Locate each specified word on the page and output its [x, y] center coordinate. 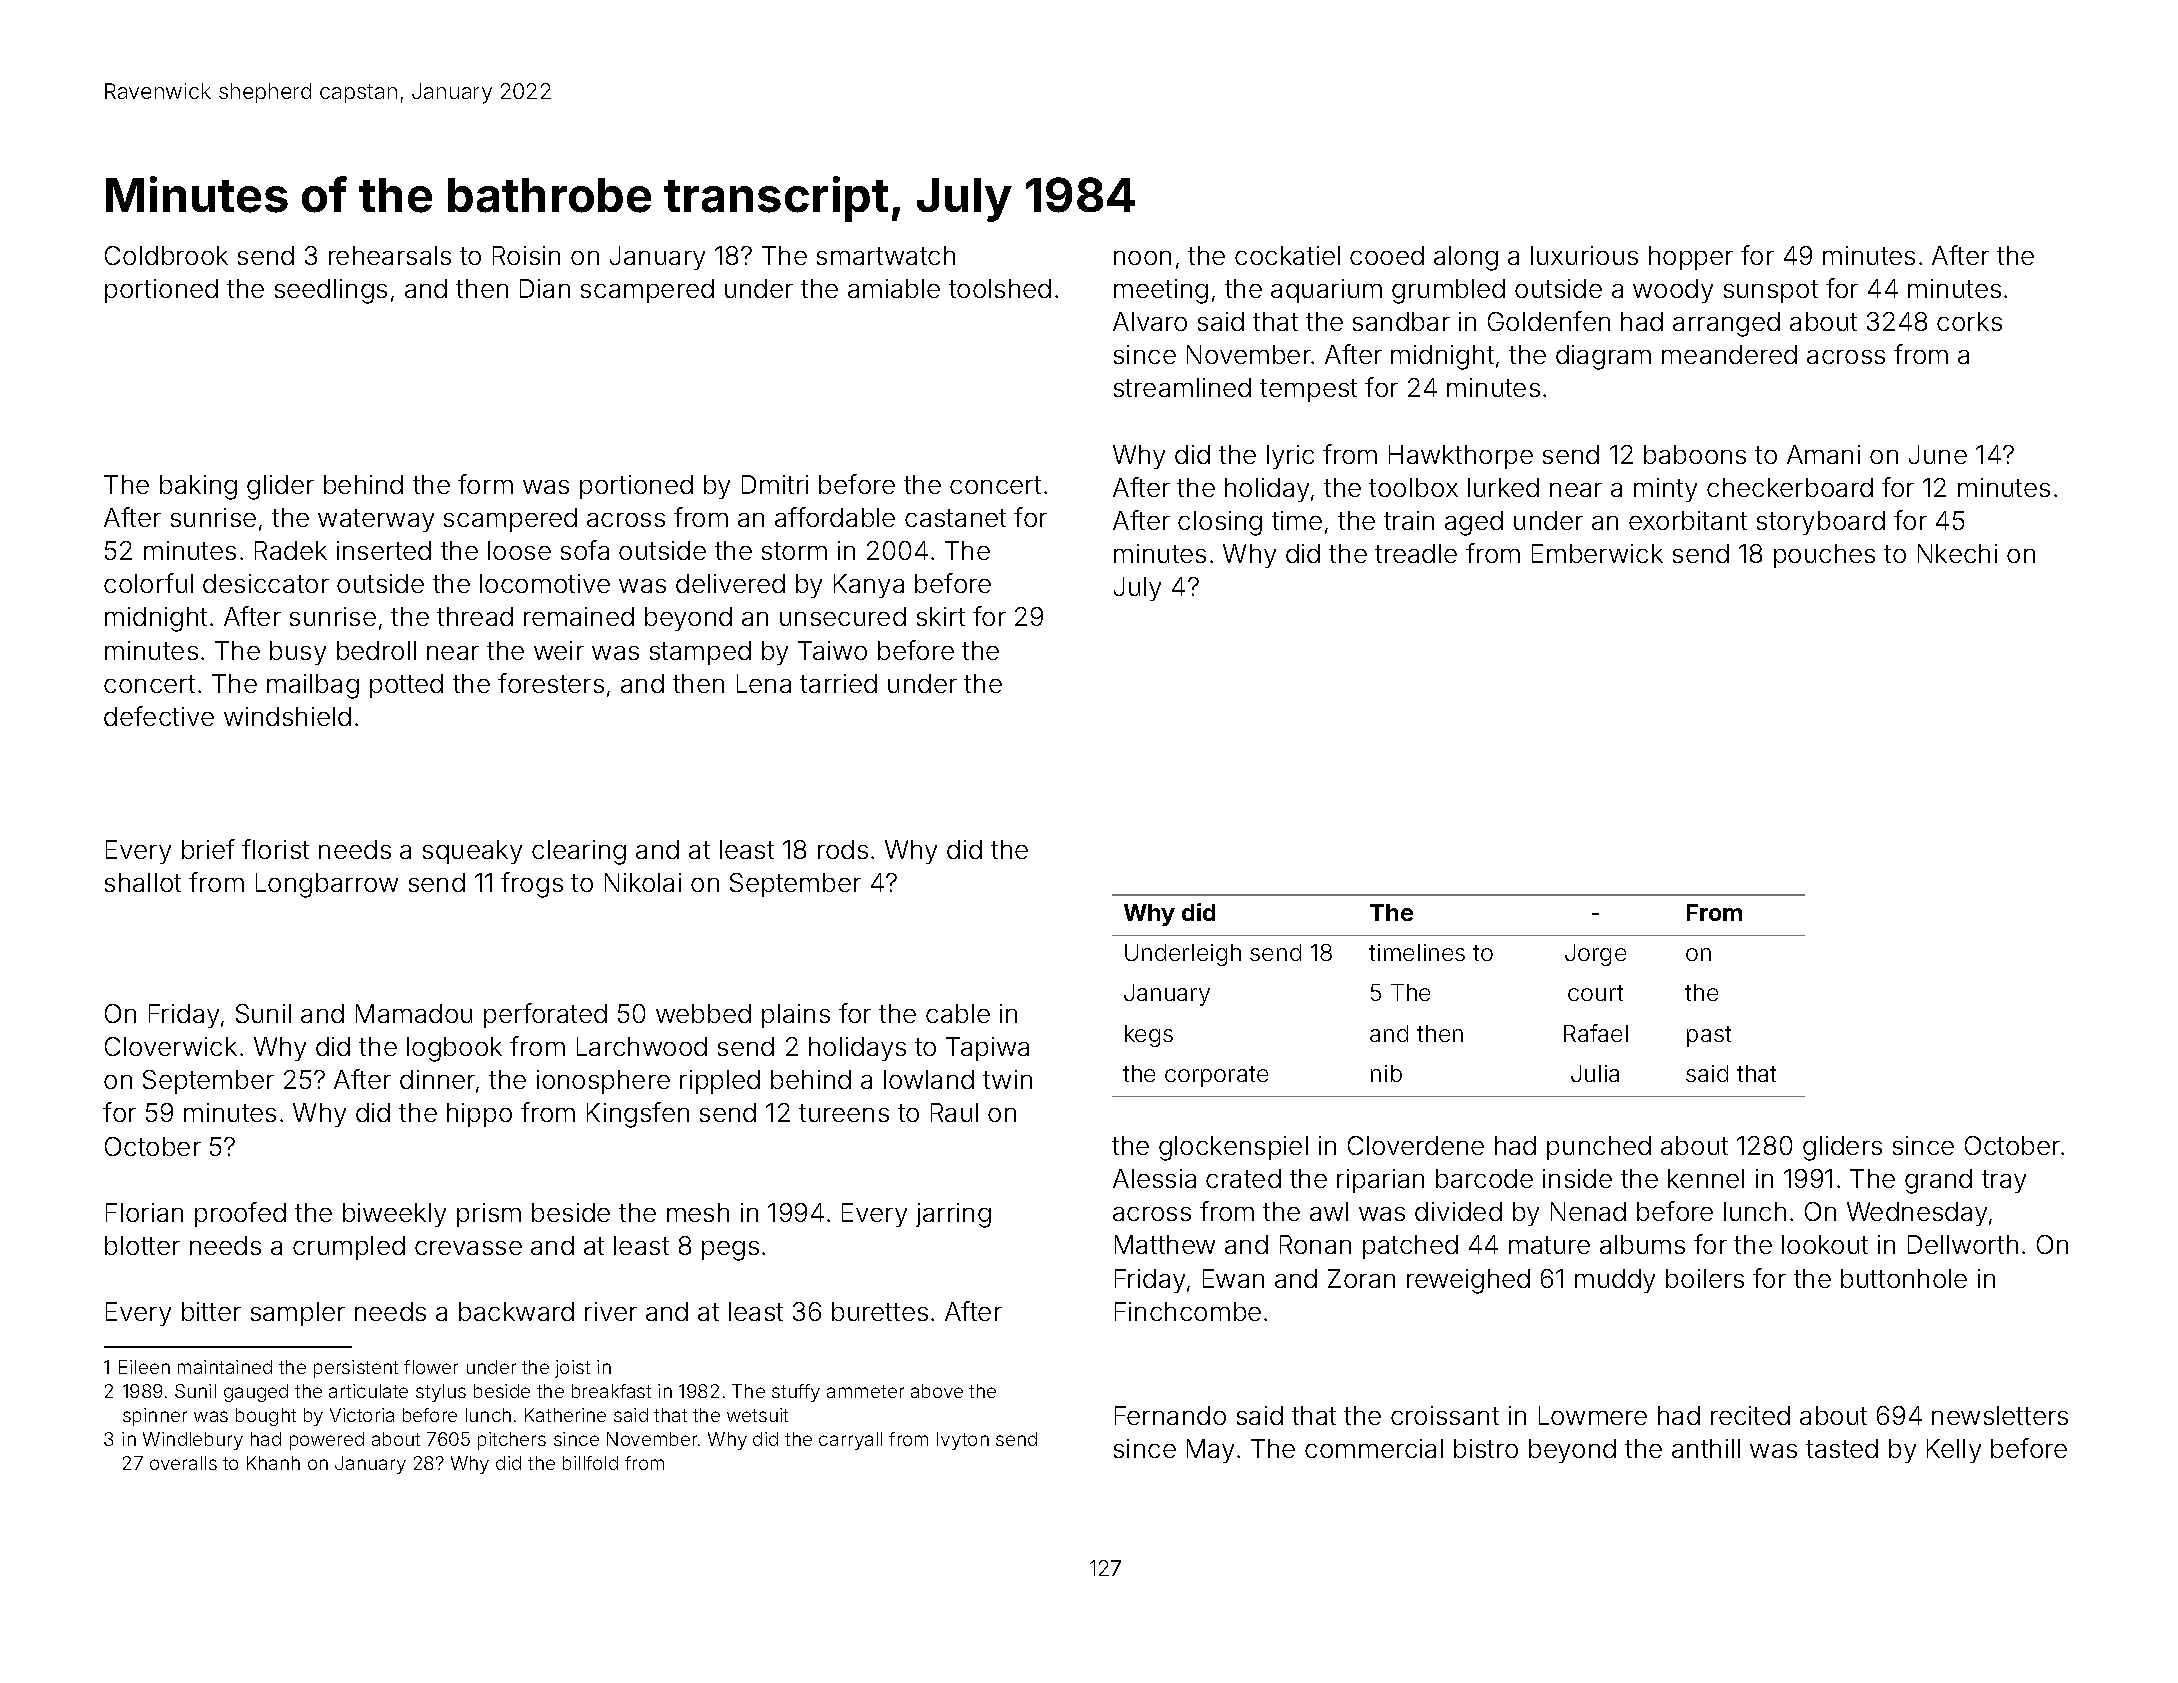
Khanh [273, 1463]
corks [1969, 321]
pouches [1824, 556]
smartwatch [886, 255]
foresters [551, 683]
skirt [941, 616]
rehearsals [390, 255]
